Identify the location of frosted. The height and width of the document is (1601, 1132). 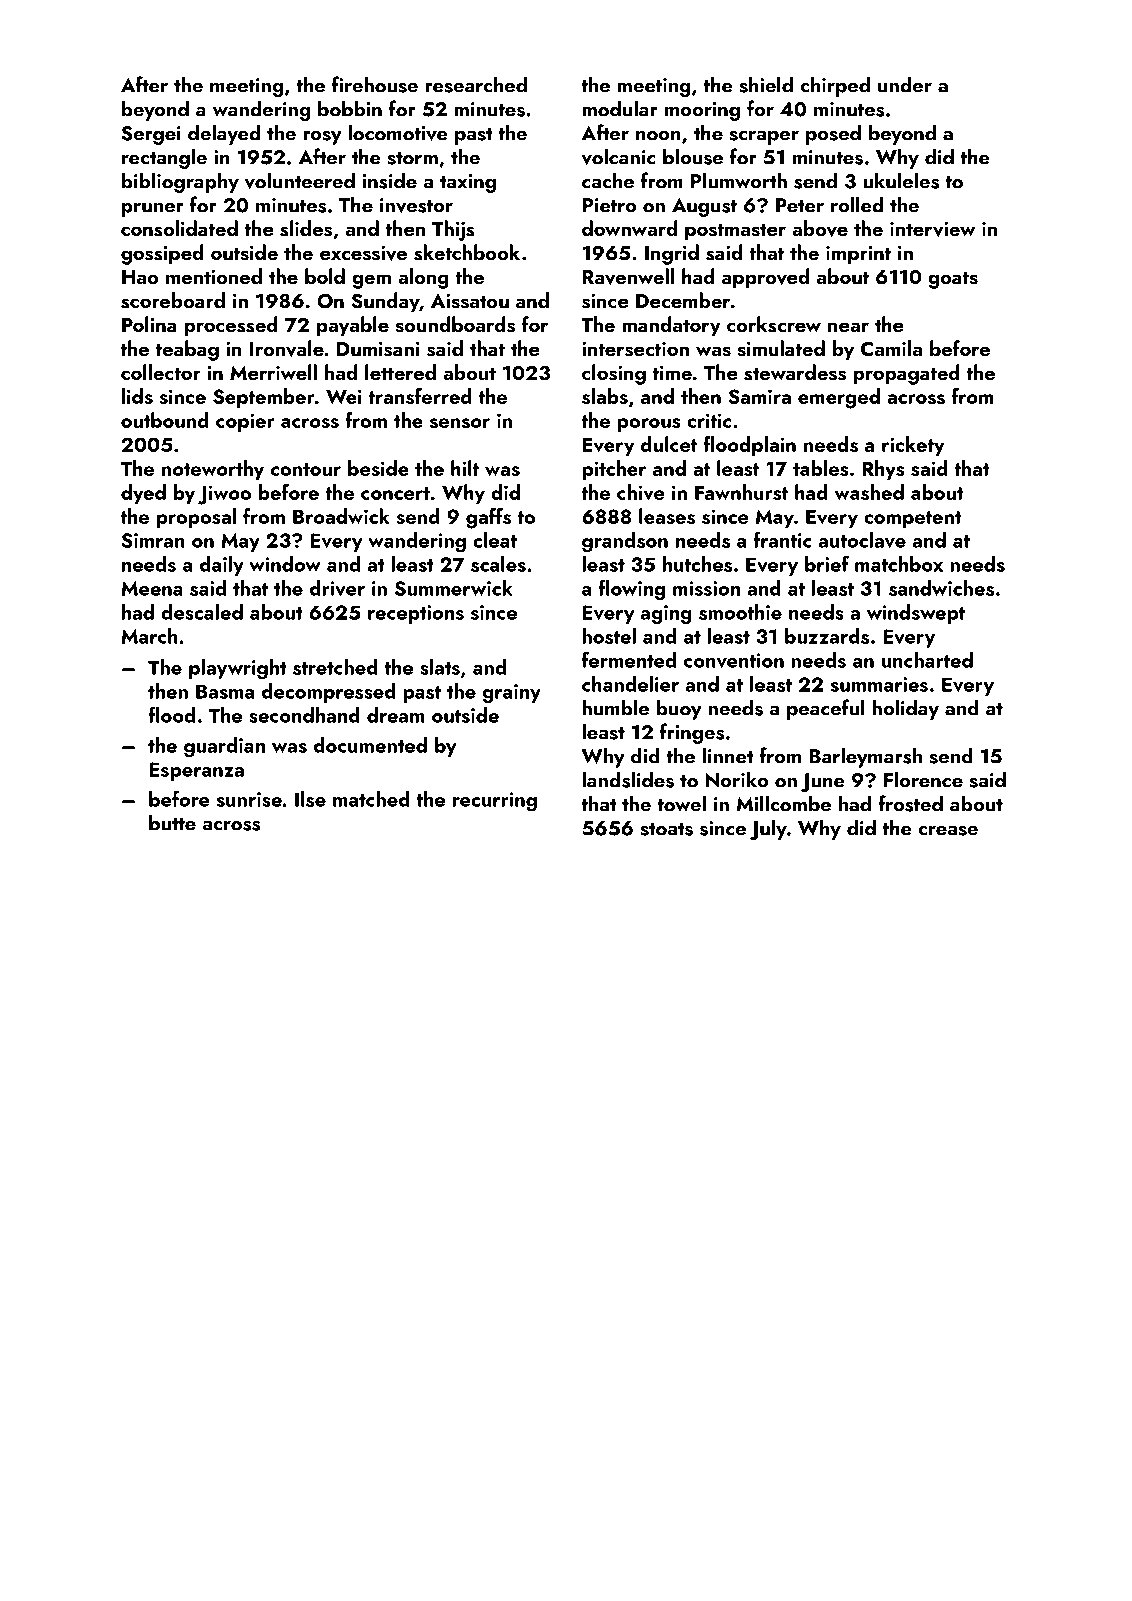
(910, 803).
